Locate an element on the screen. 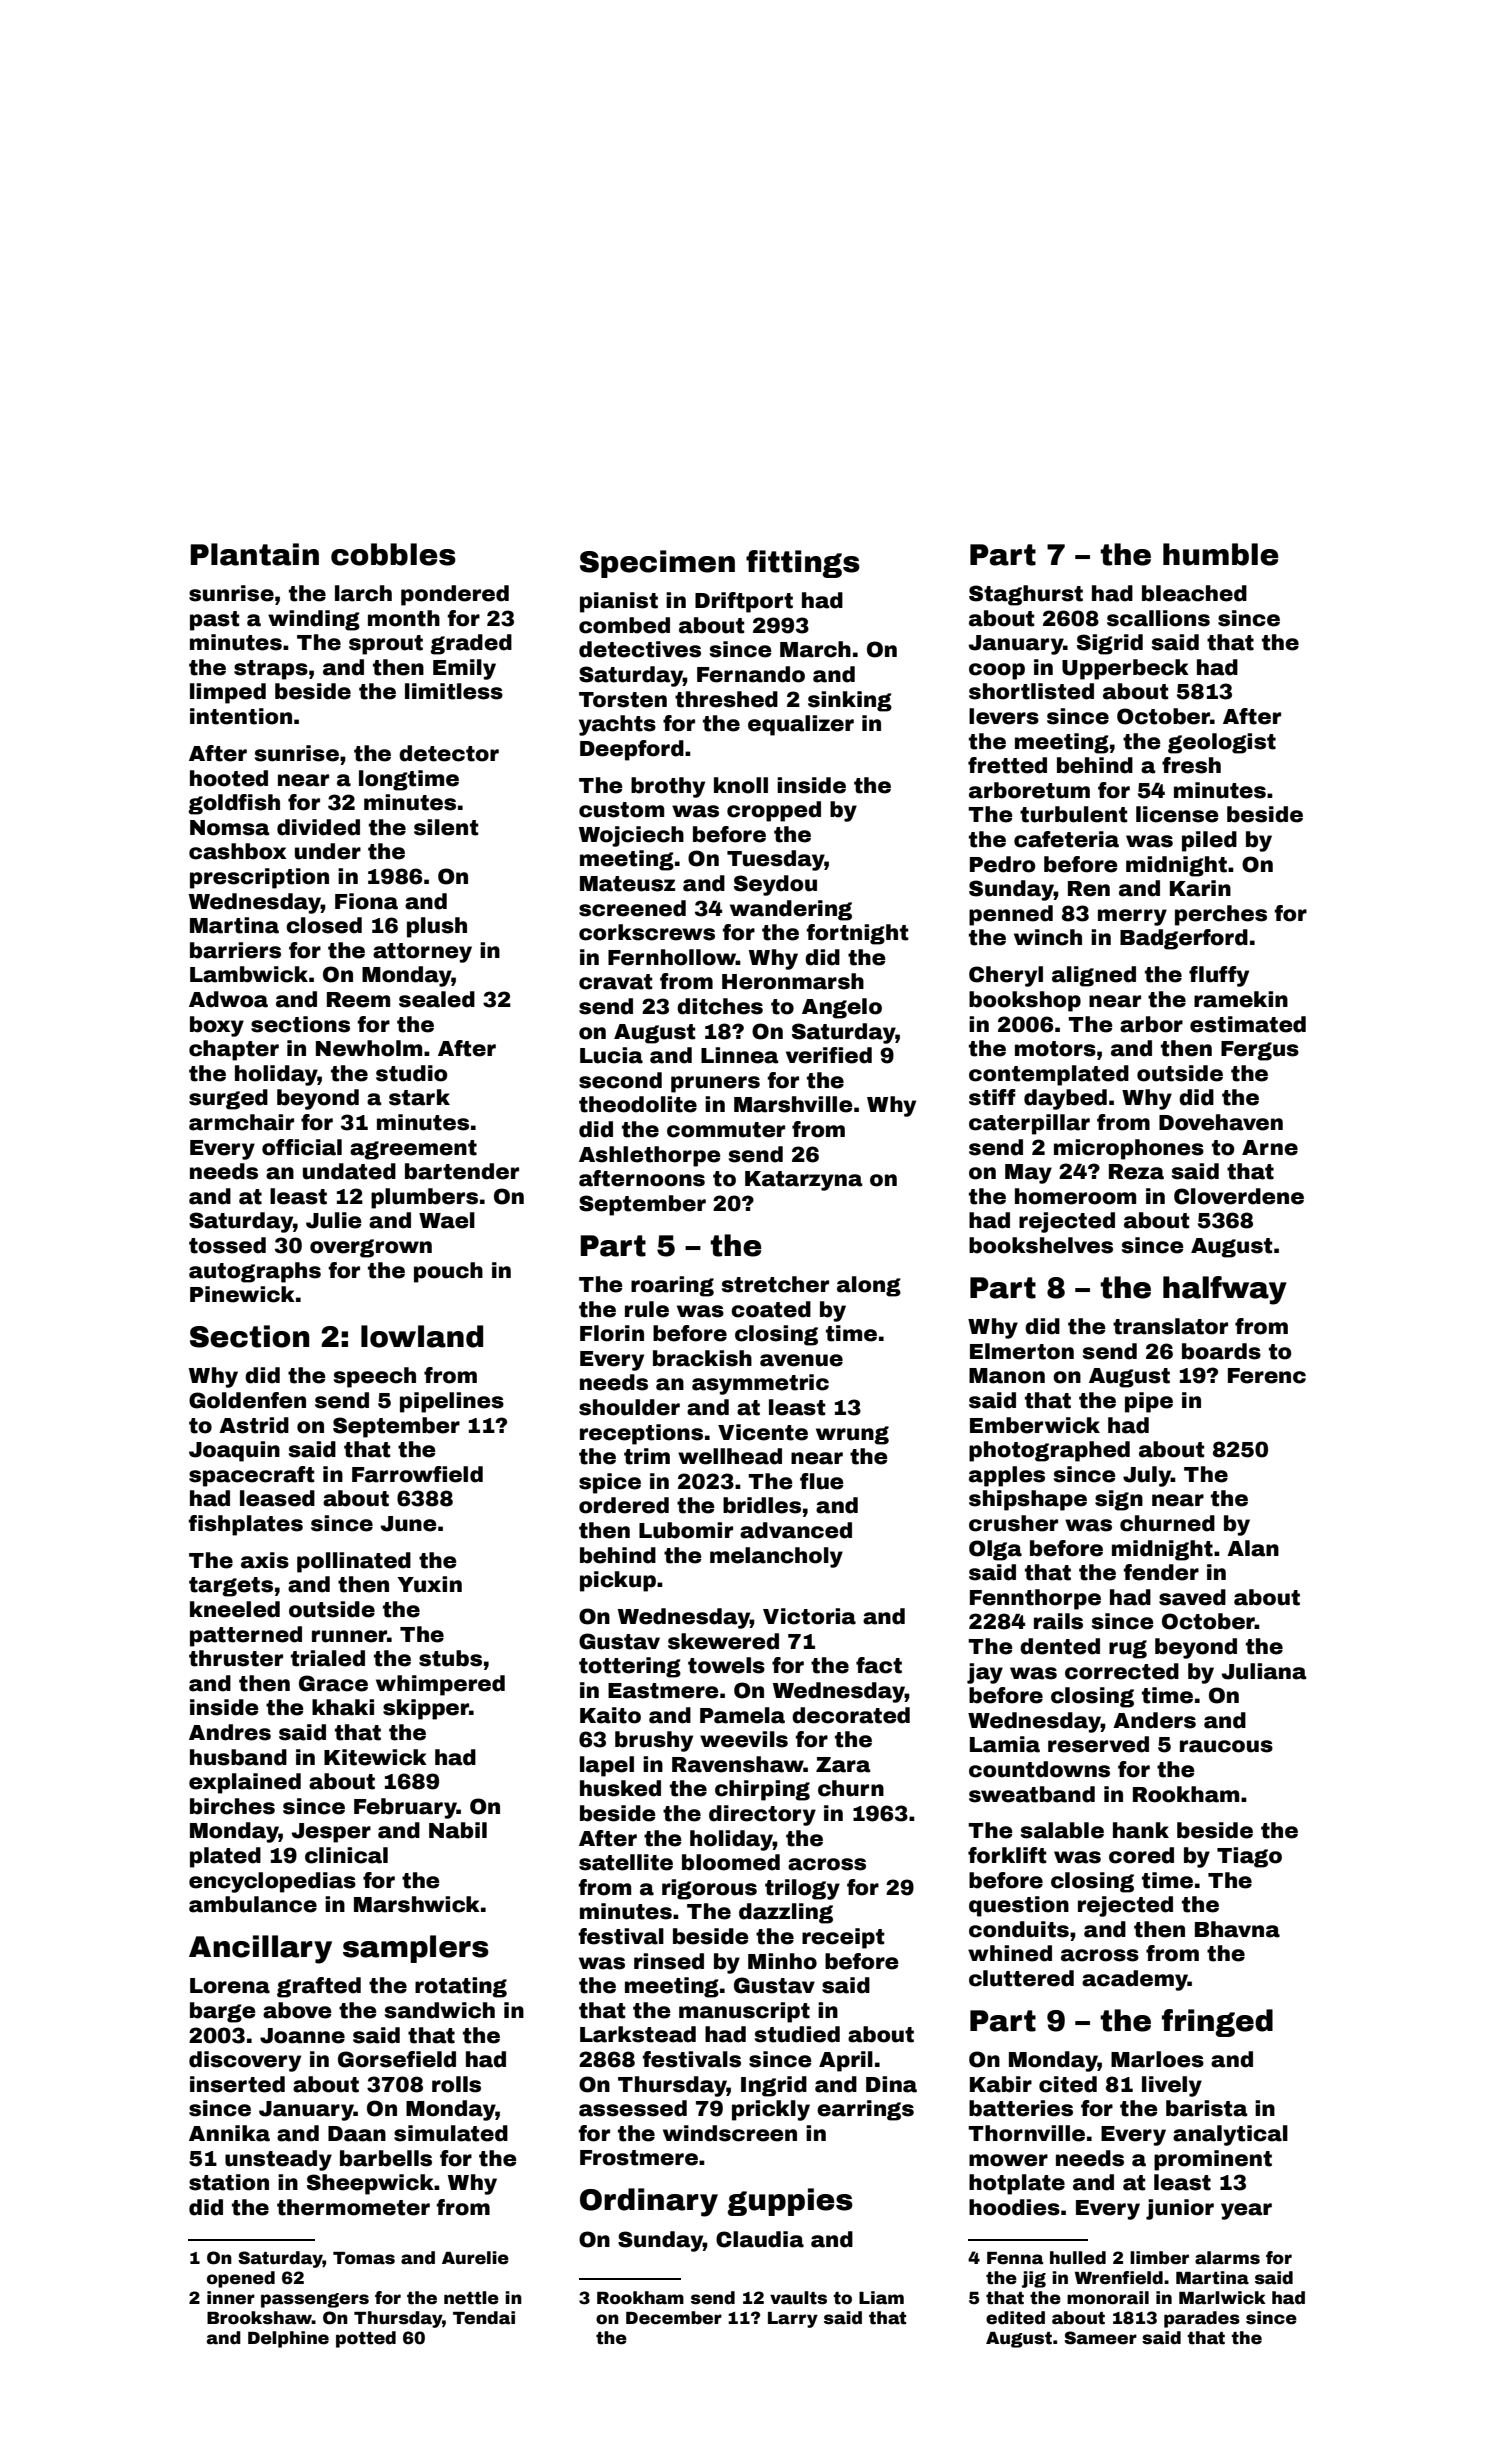 The width and height of the screenshot is (1496, 2464). humble is located at coordinates (1221, 554).
